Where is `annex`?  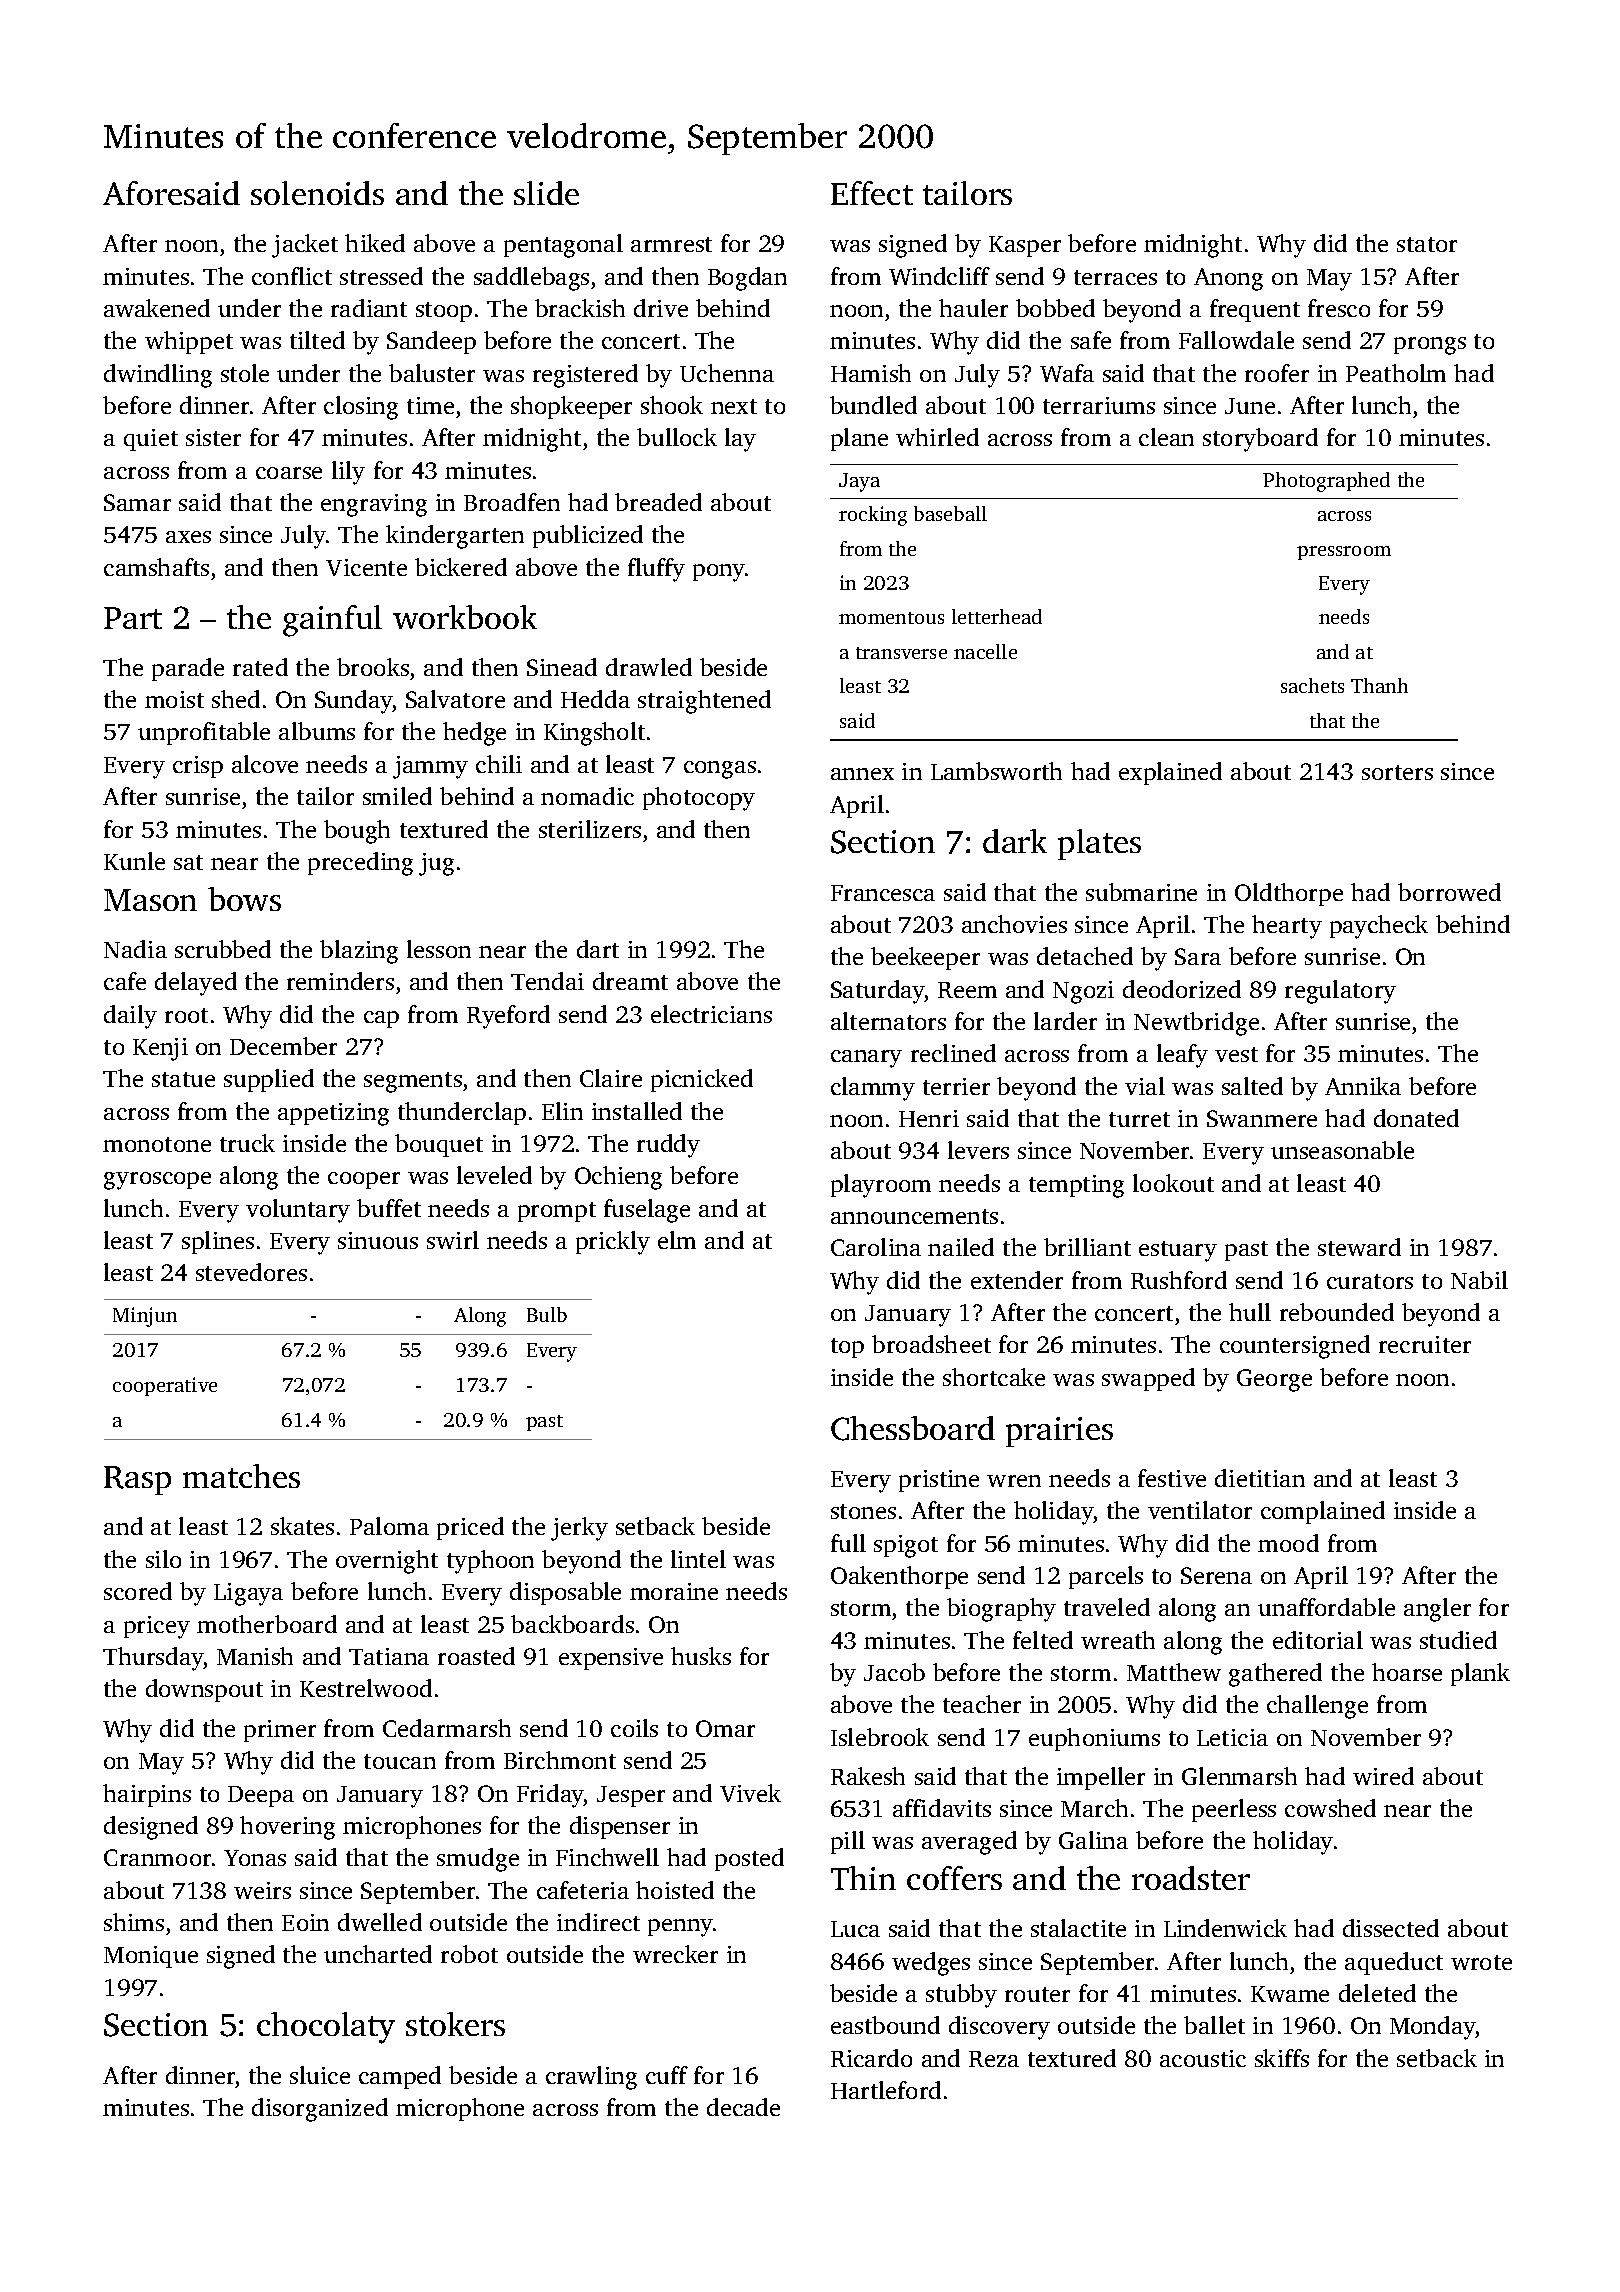 annex is located at coordinates (862, 774).
